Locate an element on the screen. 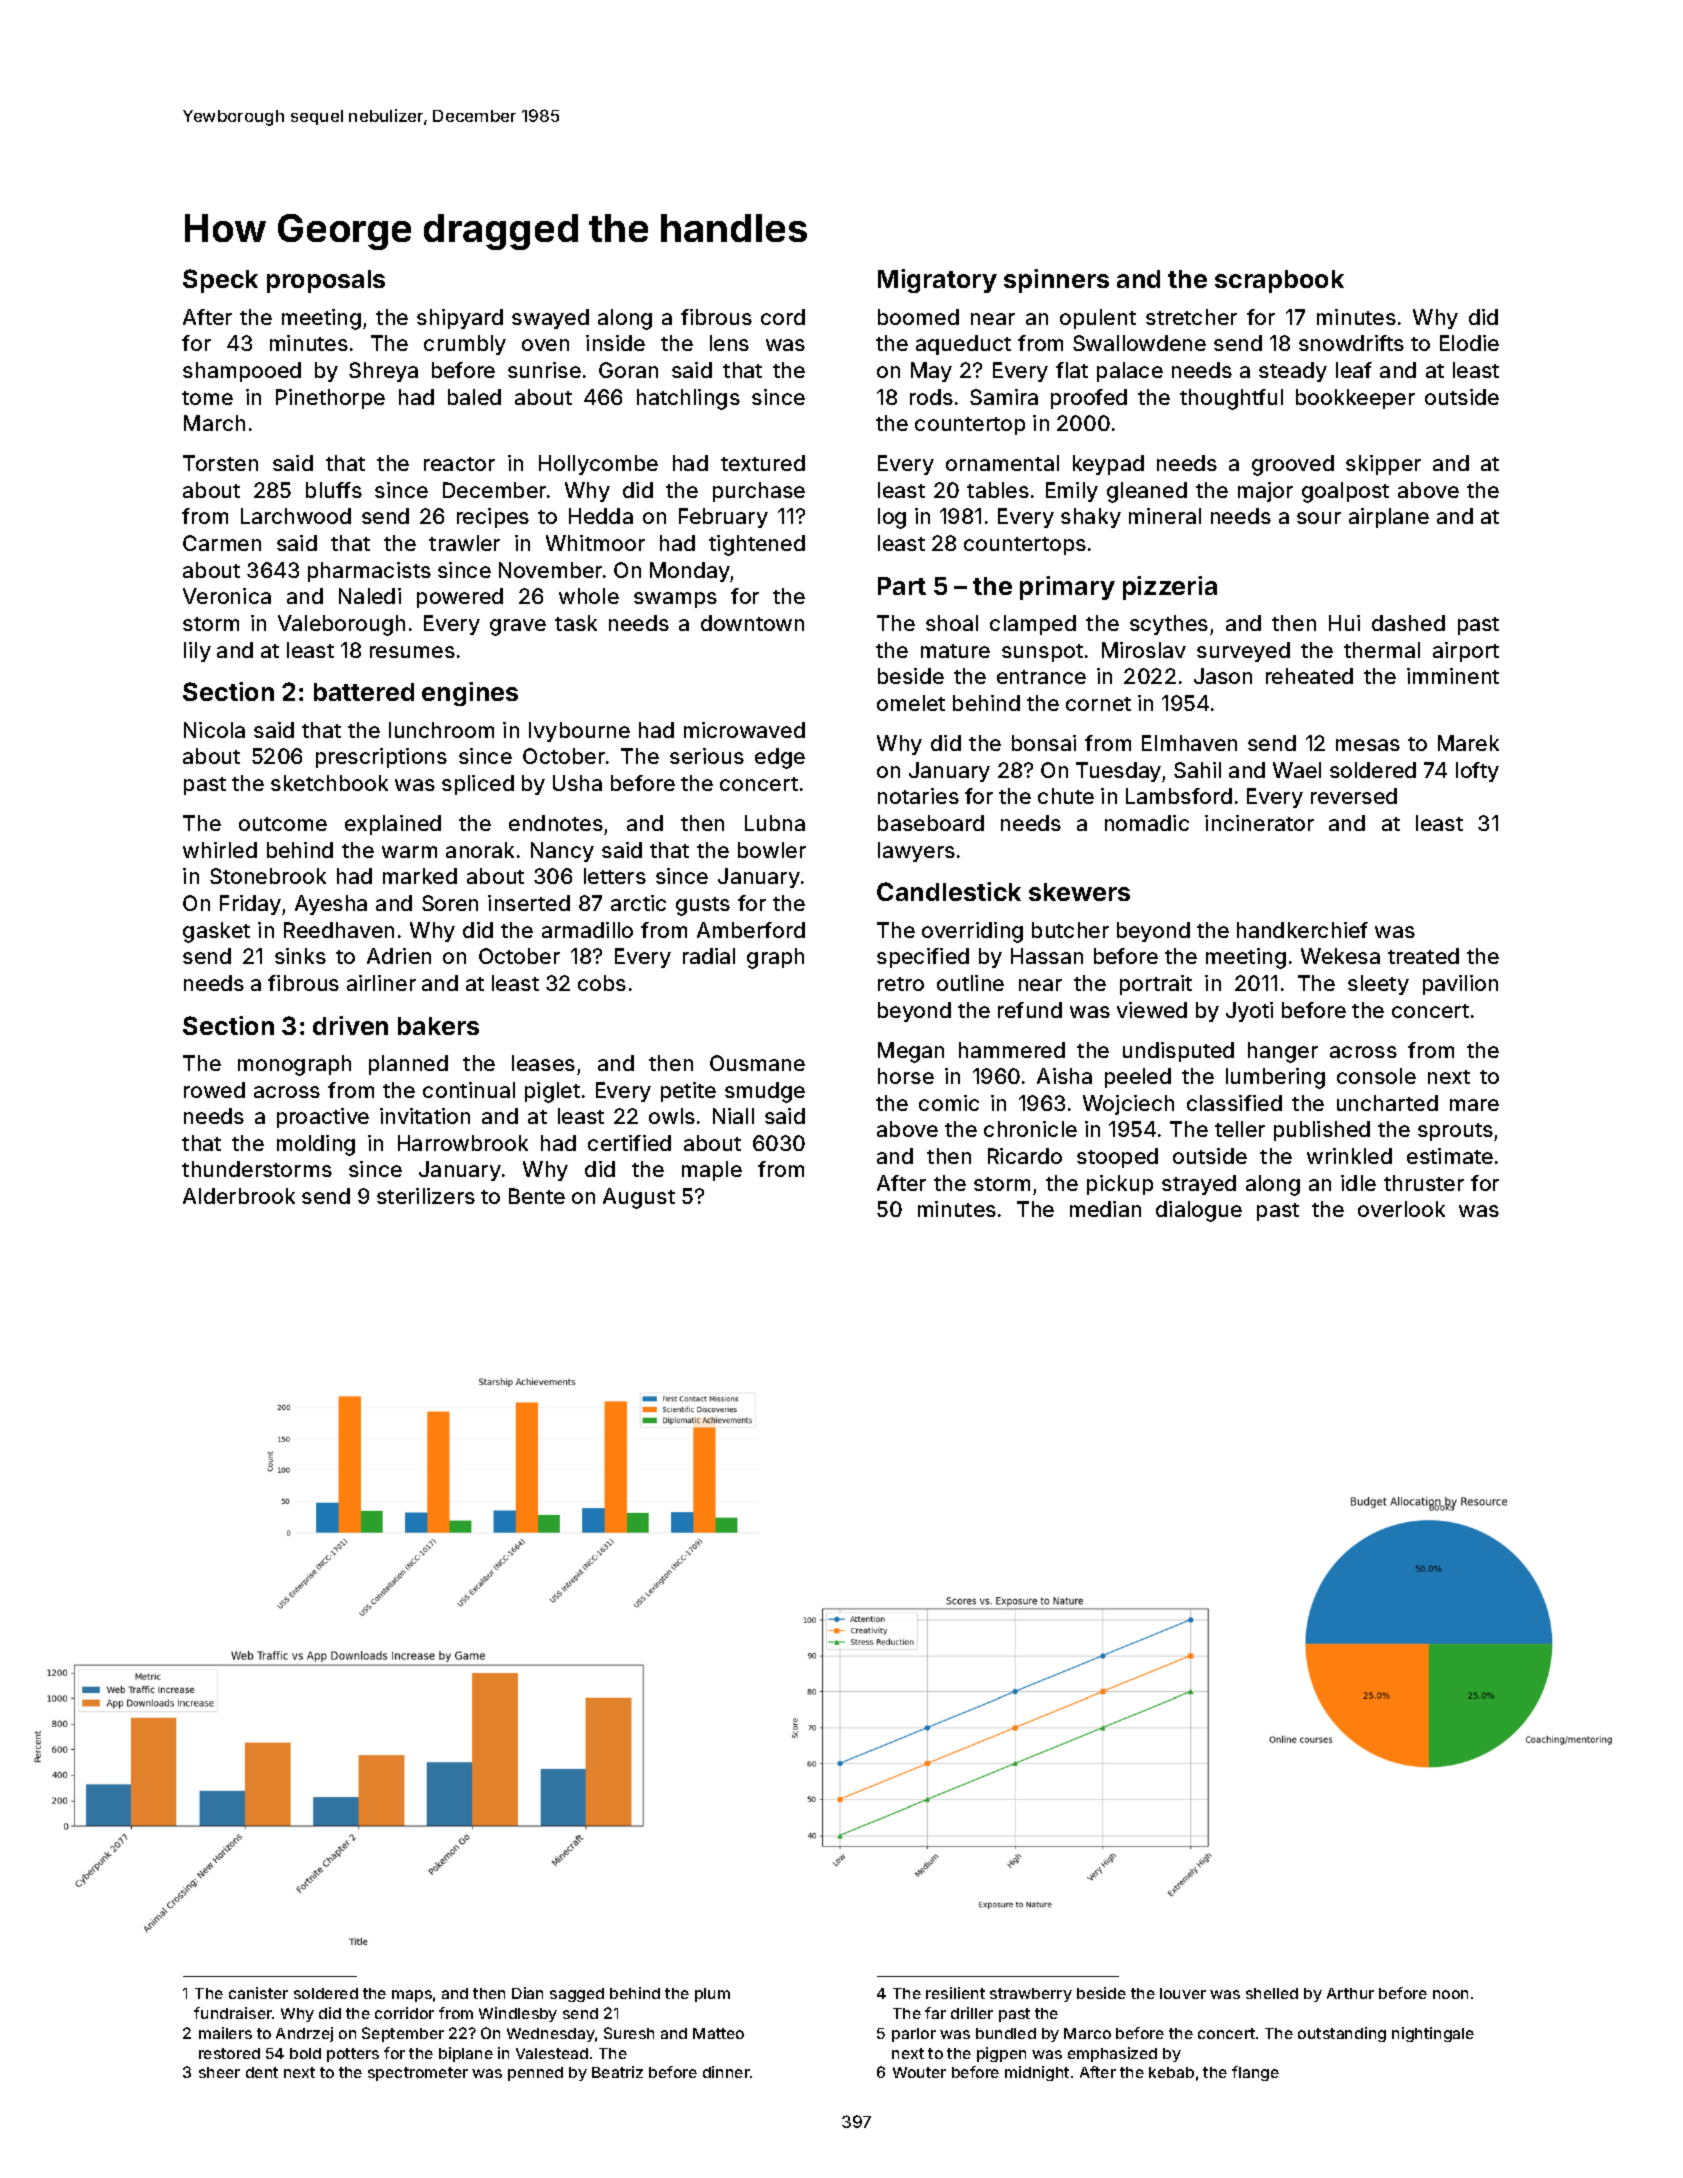  maple is located at coordinates (712, 1171).
